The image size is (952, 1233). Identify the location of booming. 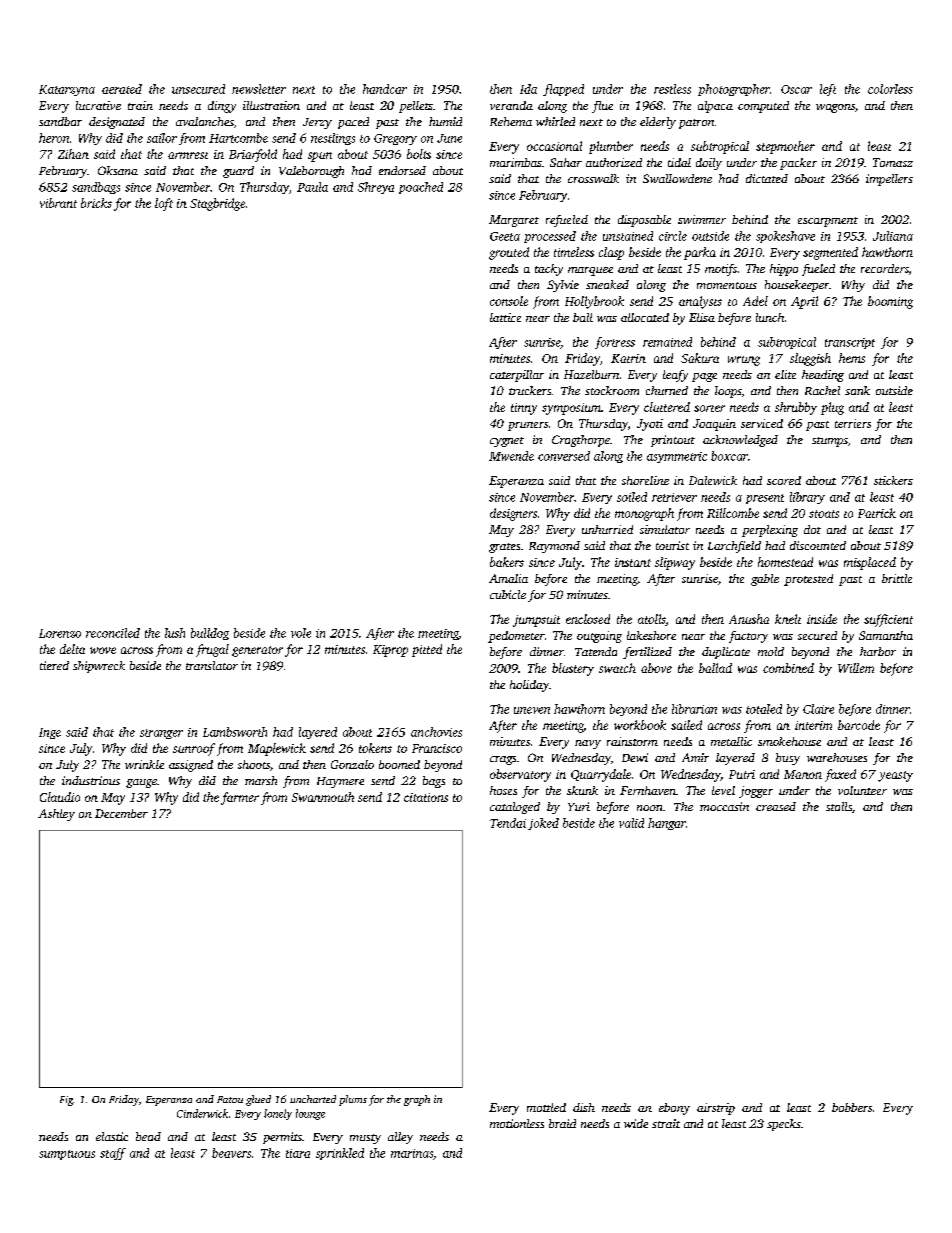
(890, 302).
